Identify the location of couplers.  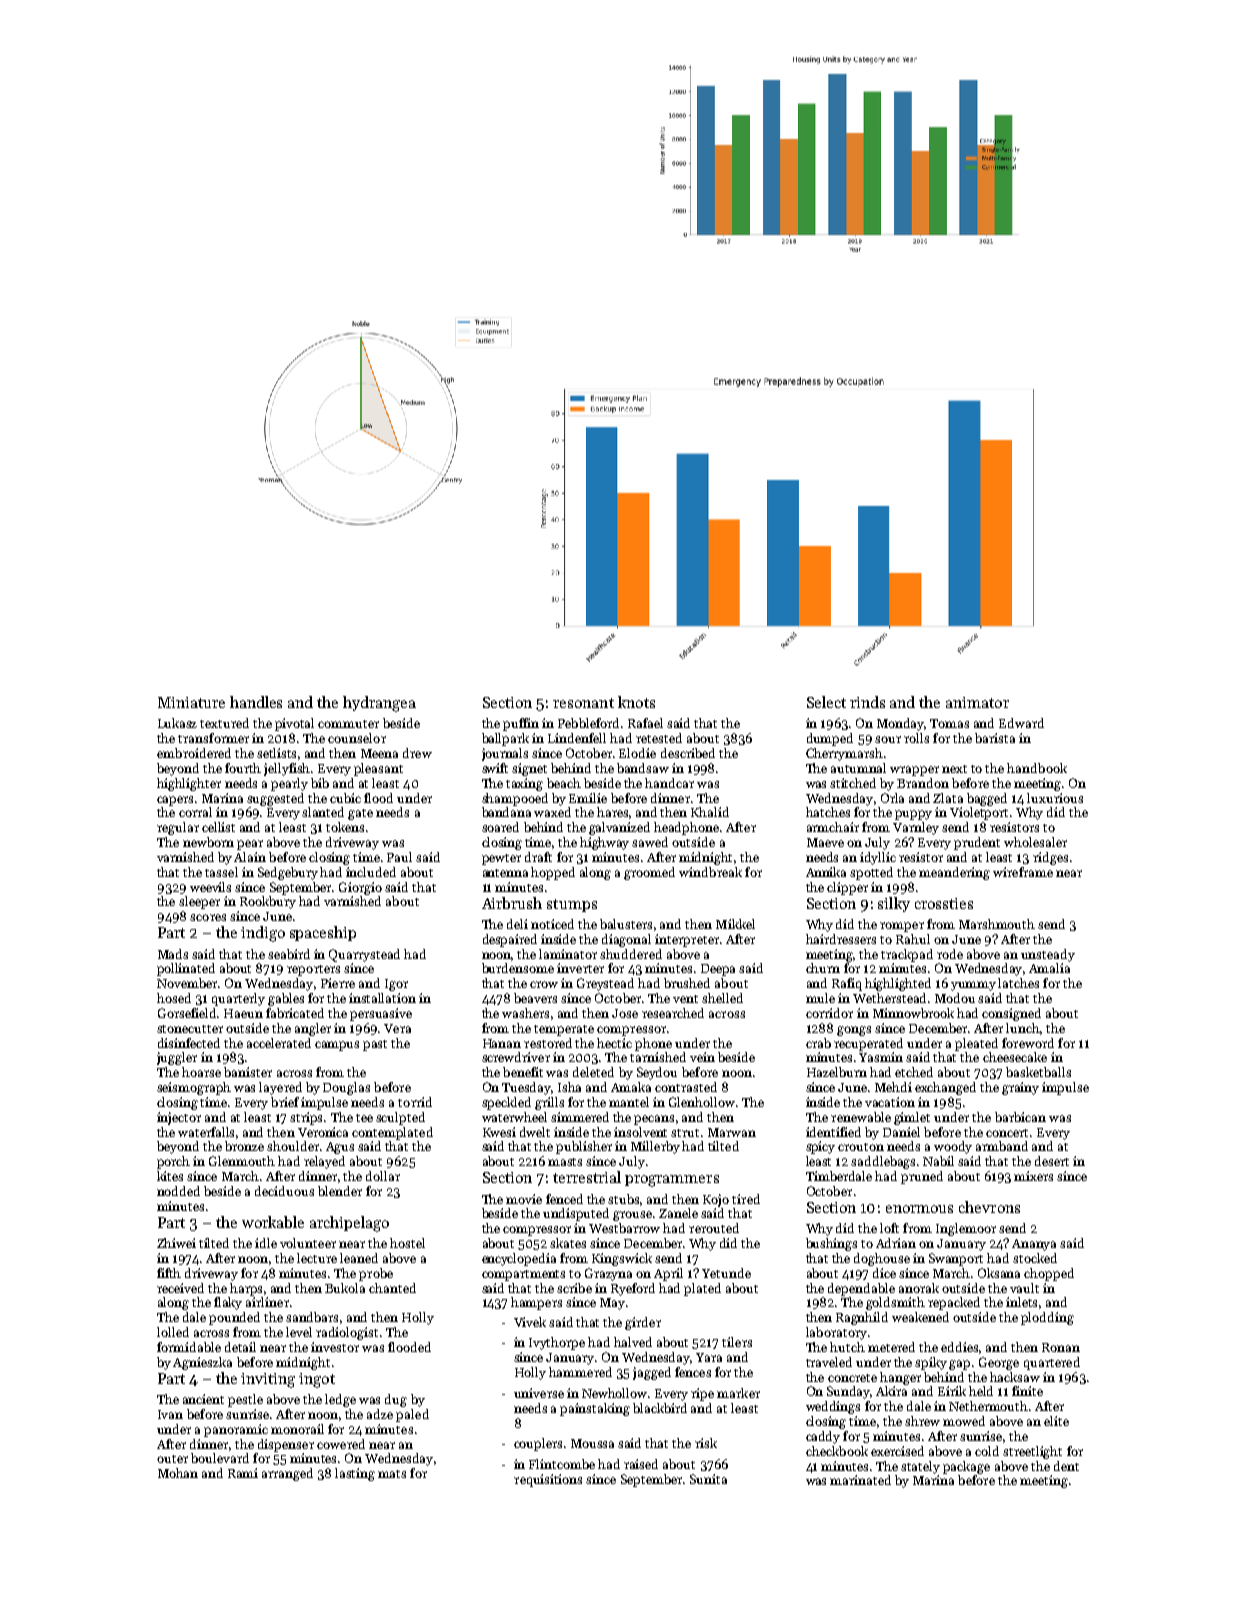
(538, 1444).
